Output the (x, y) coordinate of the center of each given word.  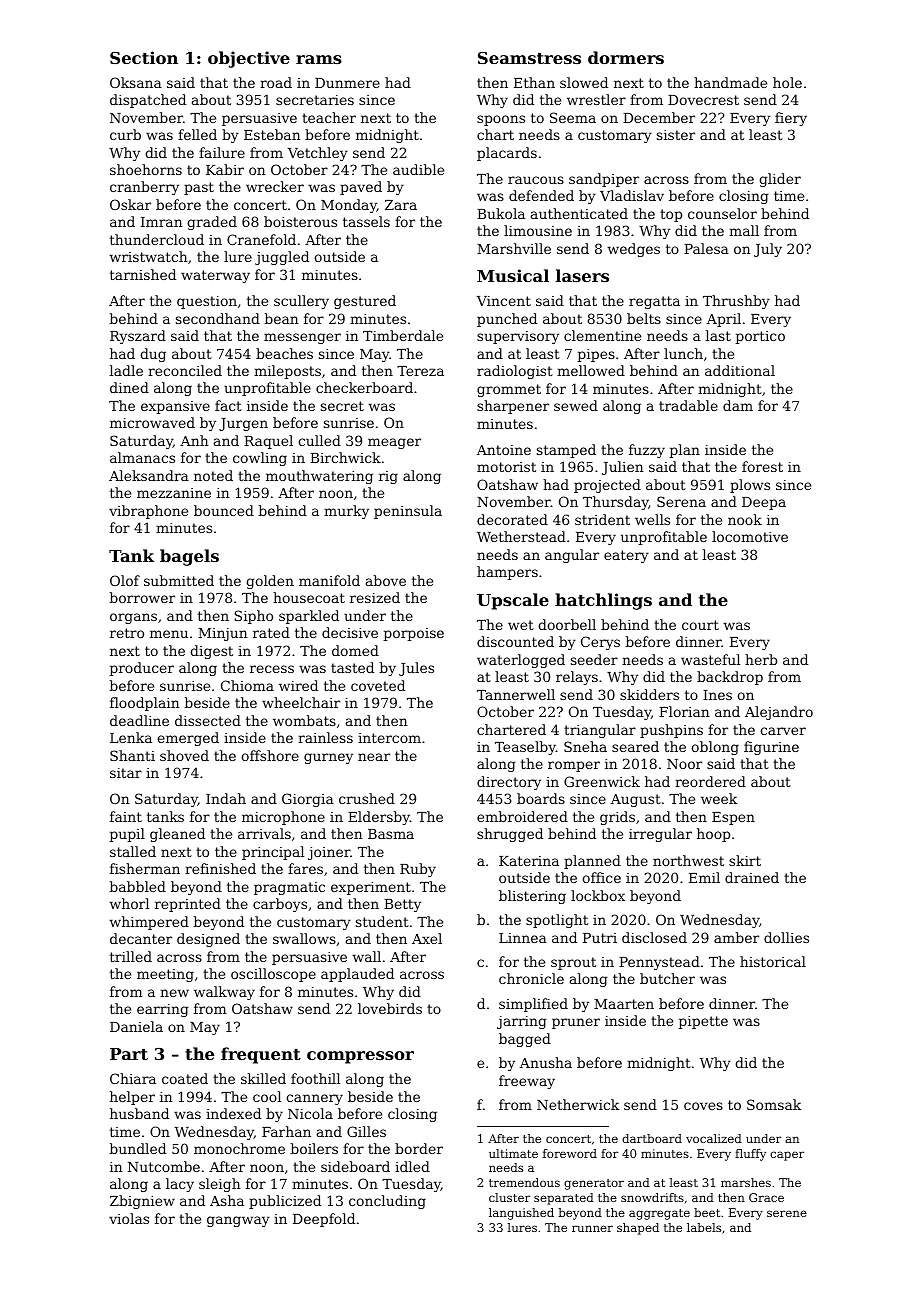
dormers (626, 57)
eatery (626, 556)
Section (144, 57)
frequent (261, 1055)
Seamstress (529, 58)
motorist (506, 467)
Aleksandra (149, 475)
